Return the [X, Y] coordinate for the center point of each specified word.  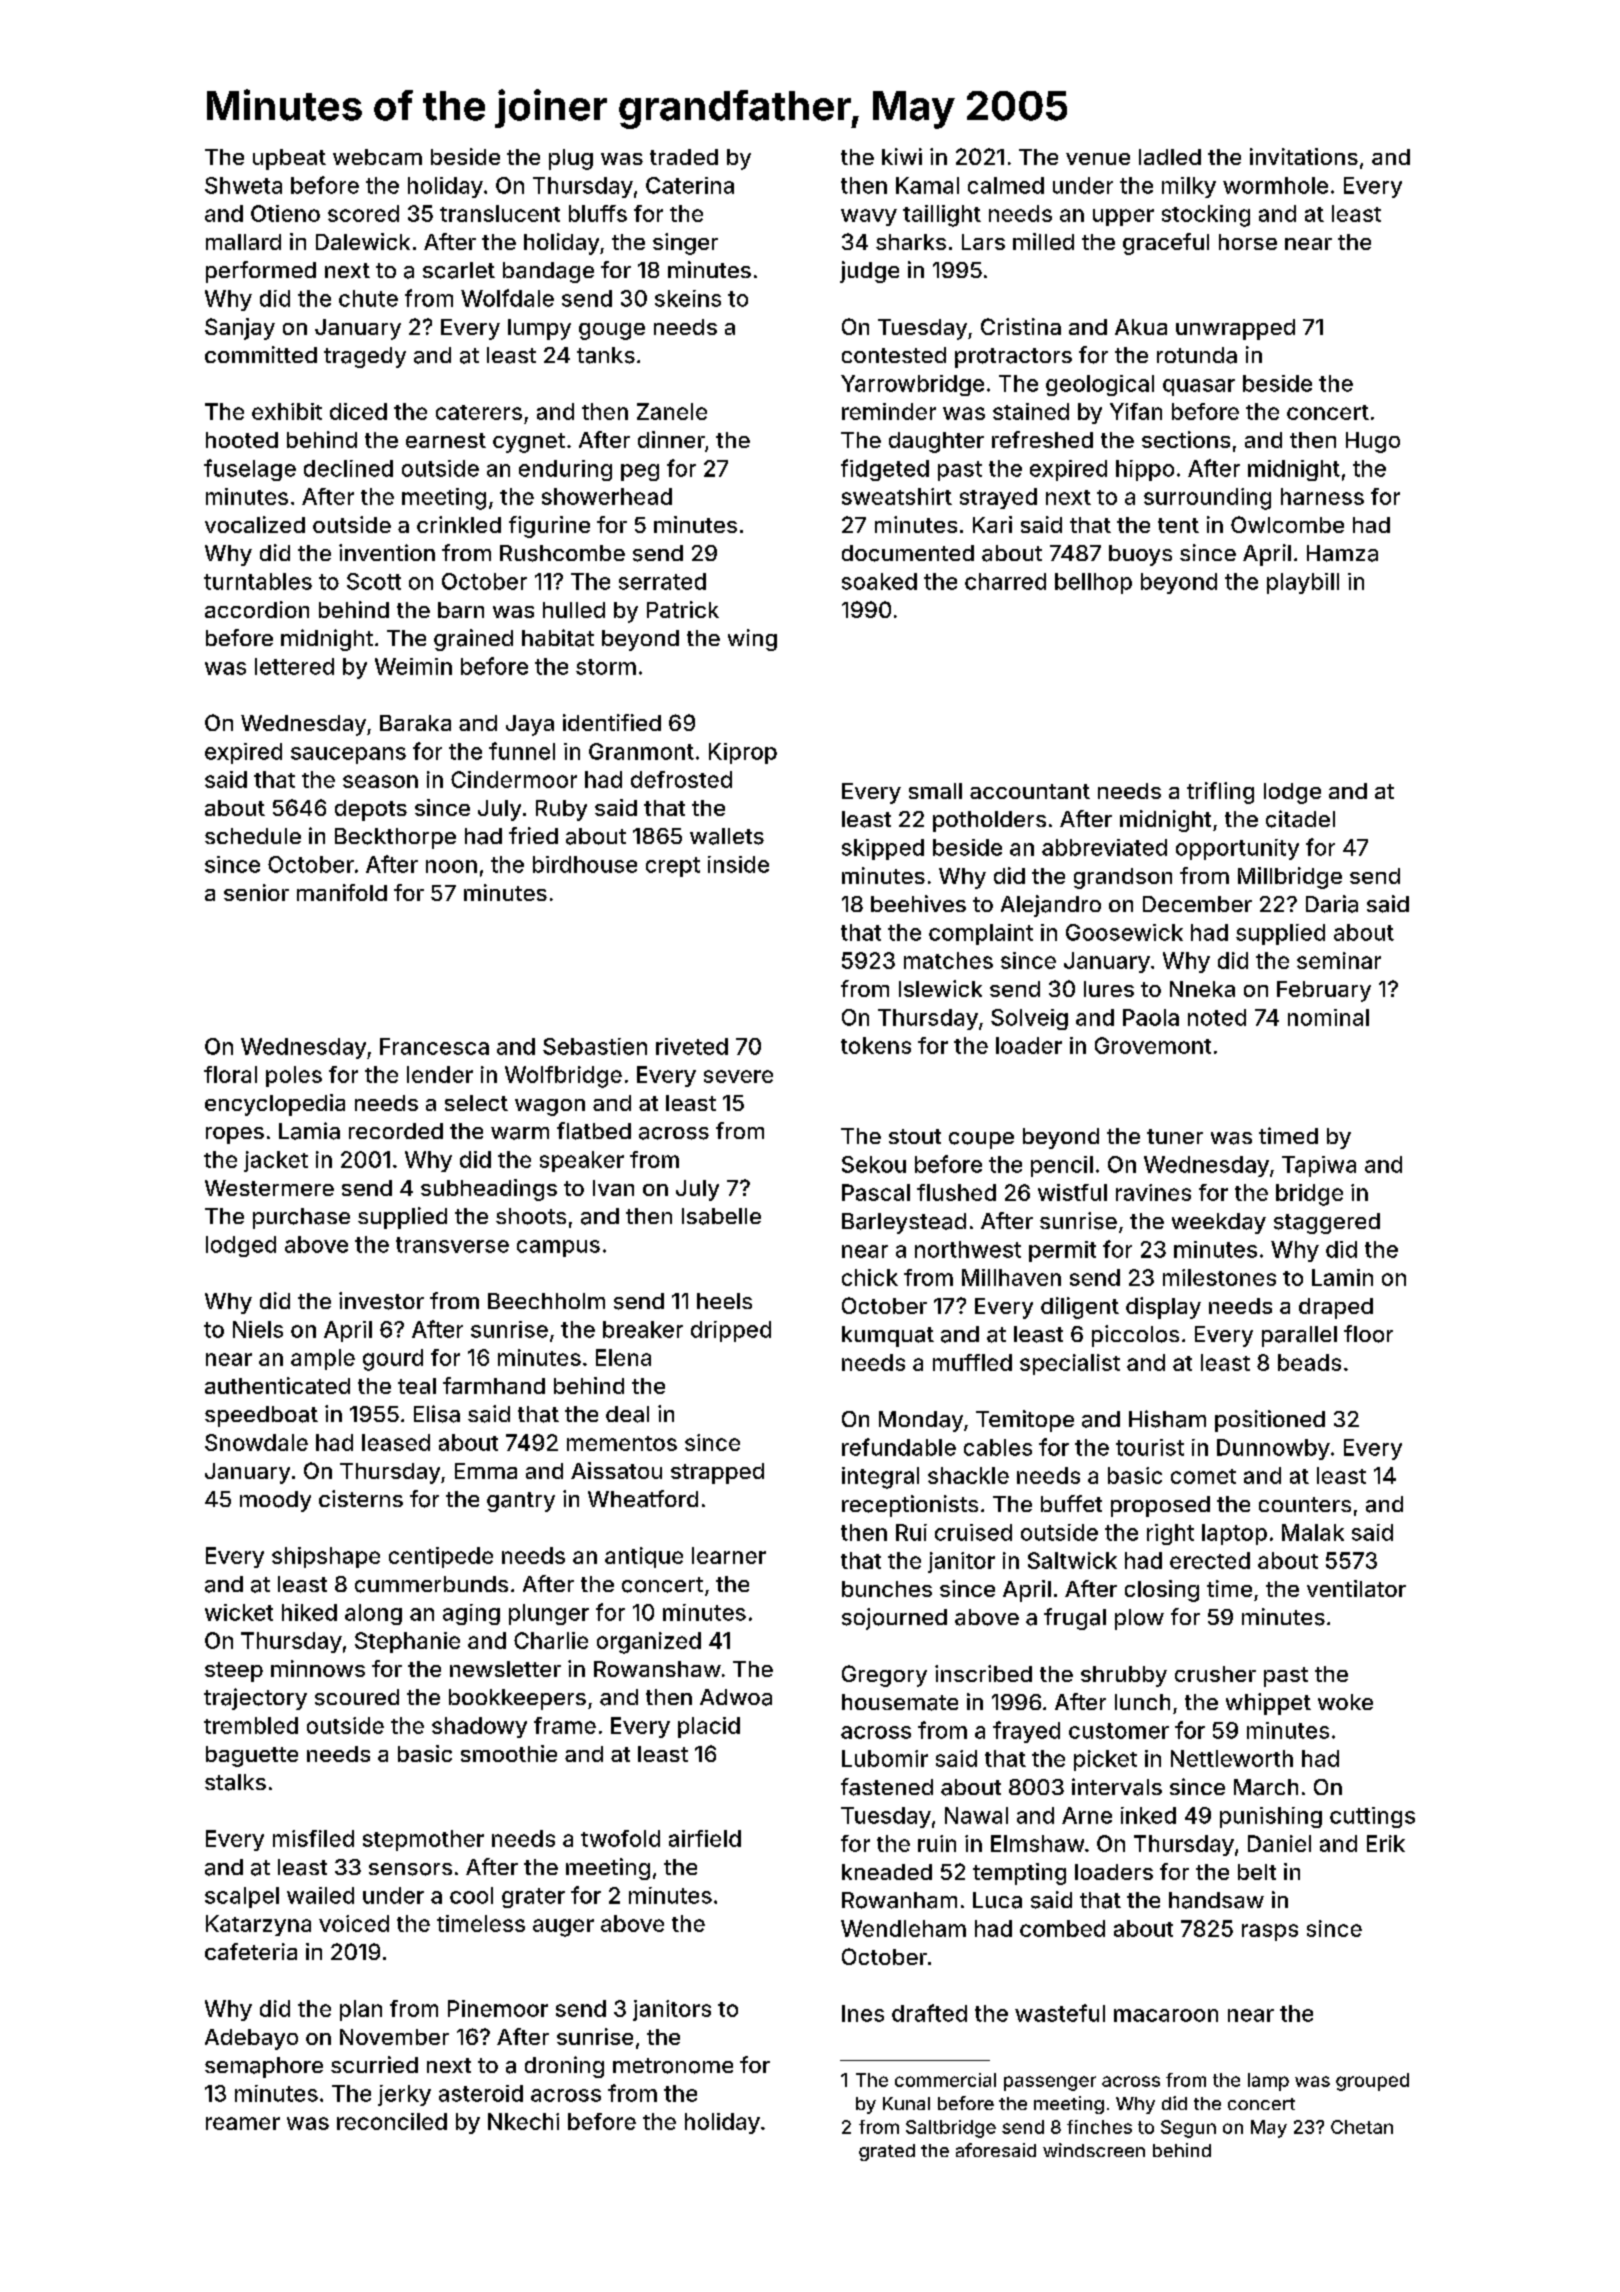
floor [1368, 1334]
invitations [1304, 156]
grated [887, 2152]
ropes [235, 1135]
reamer [243, 2123]
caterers [479, 412]
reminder [889, 411]
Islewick [940, 988]
